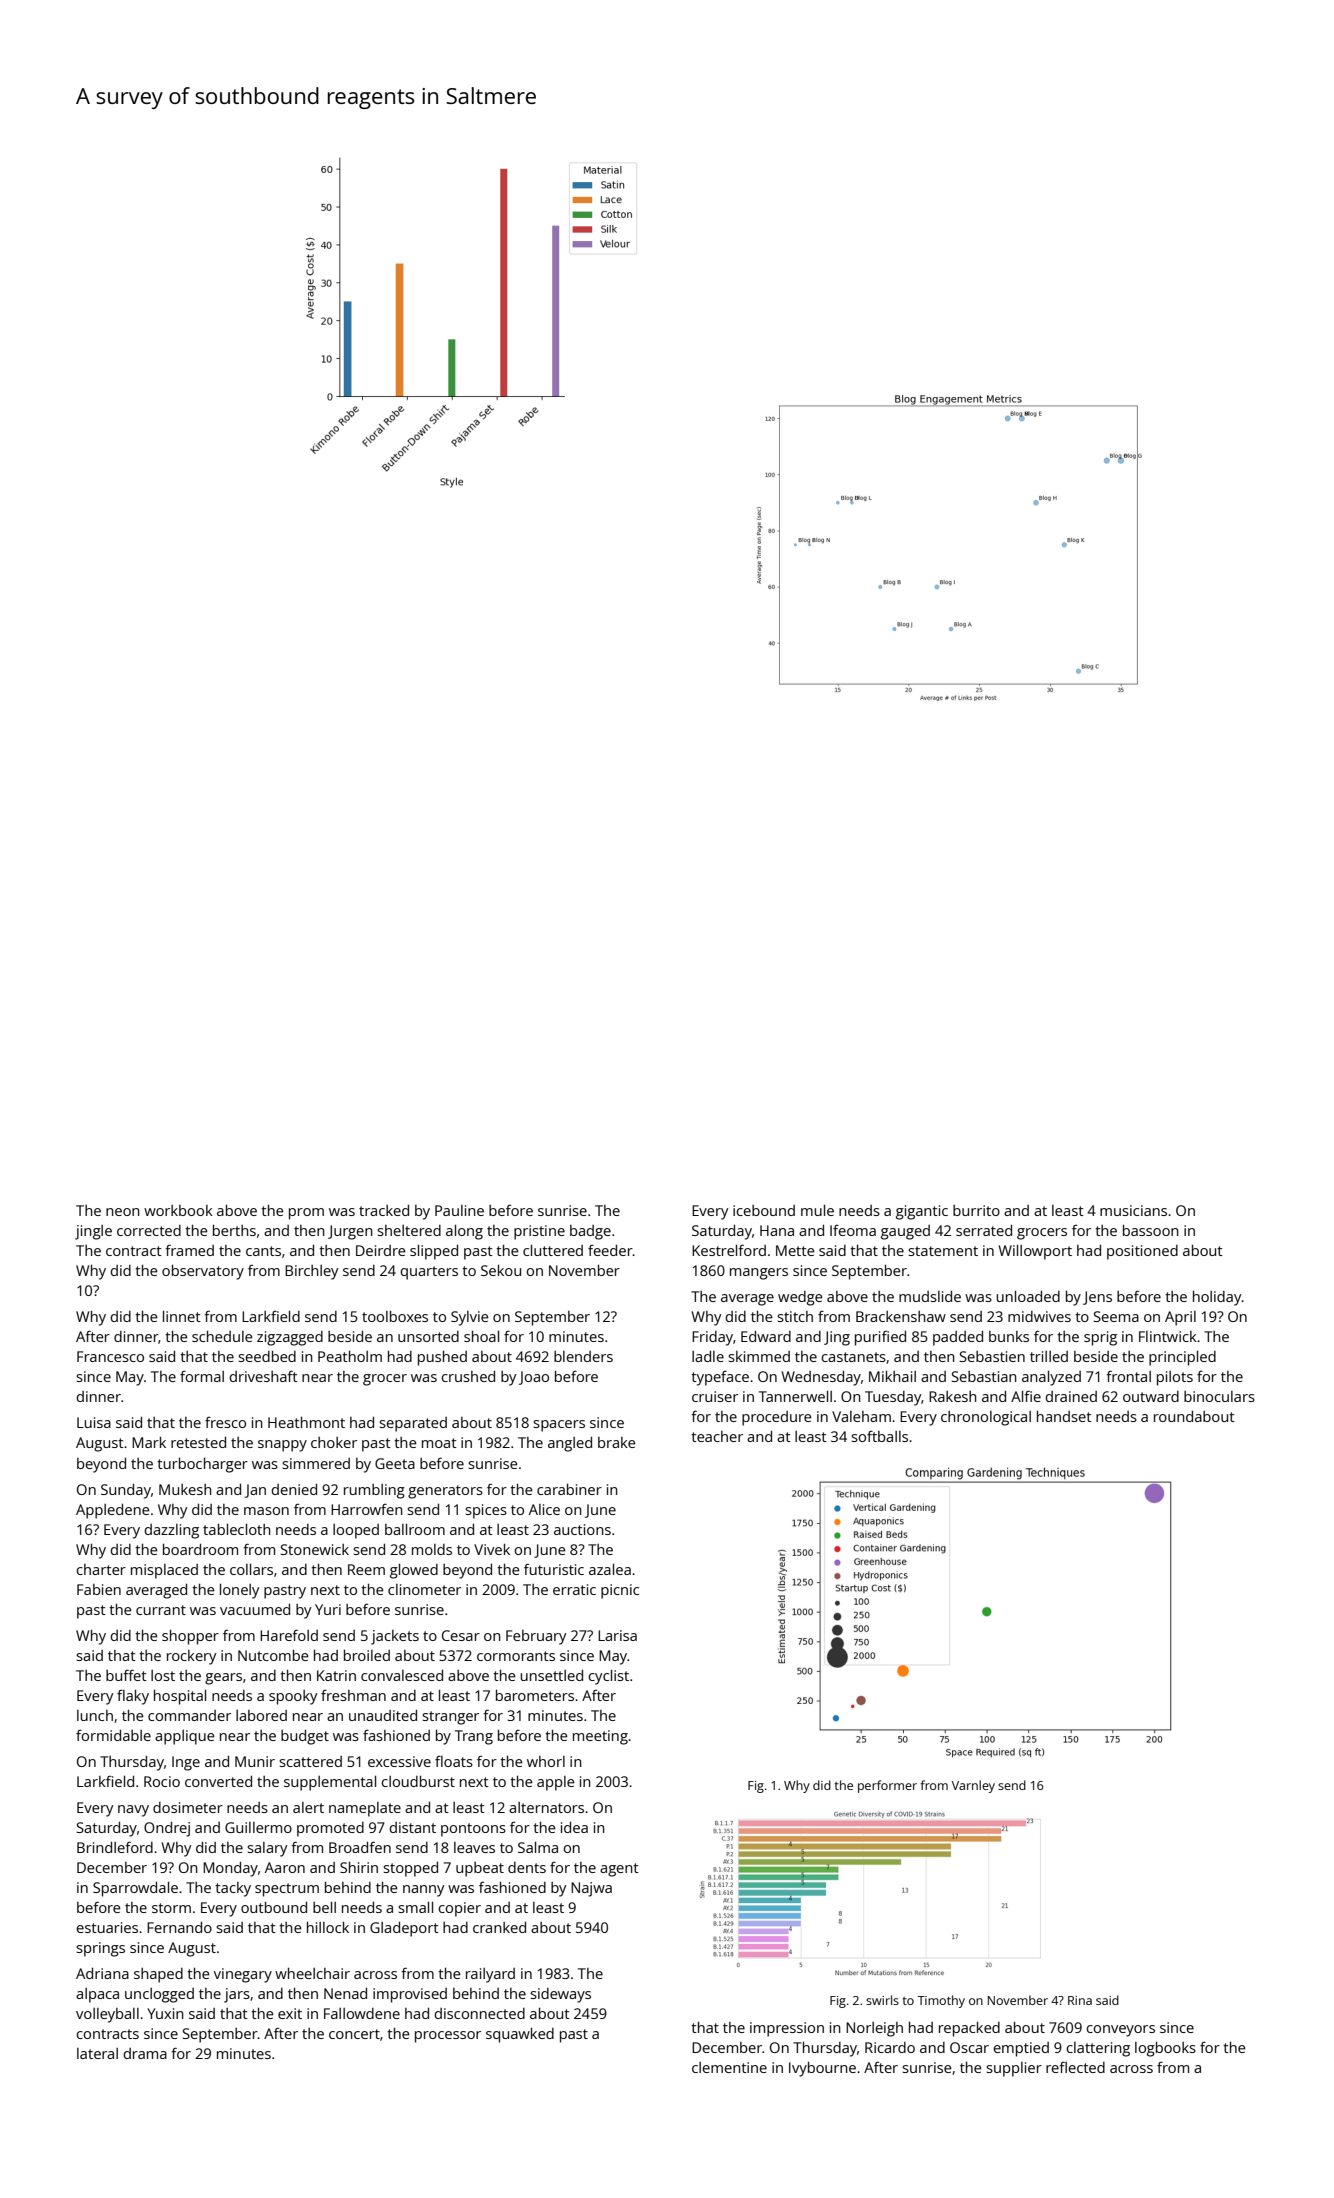 The height and width of the screenshot is (2198, 1334). I want to click on performer, so click(887, 1786).
